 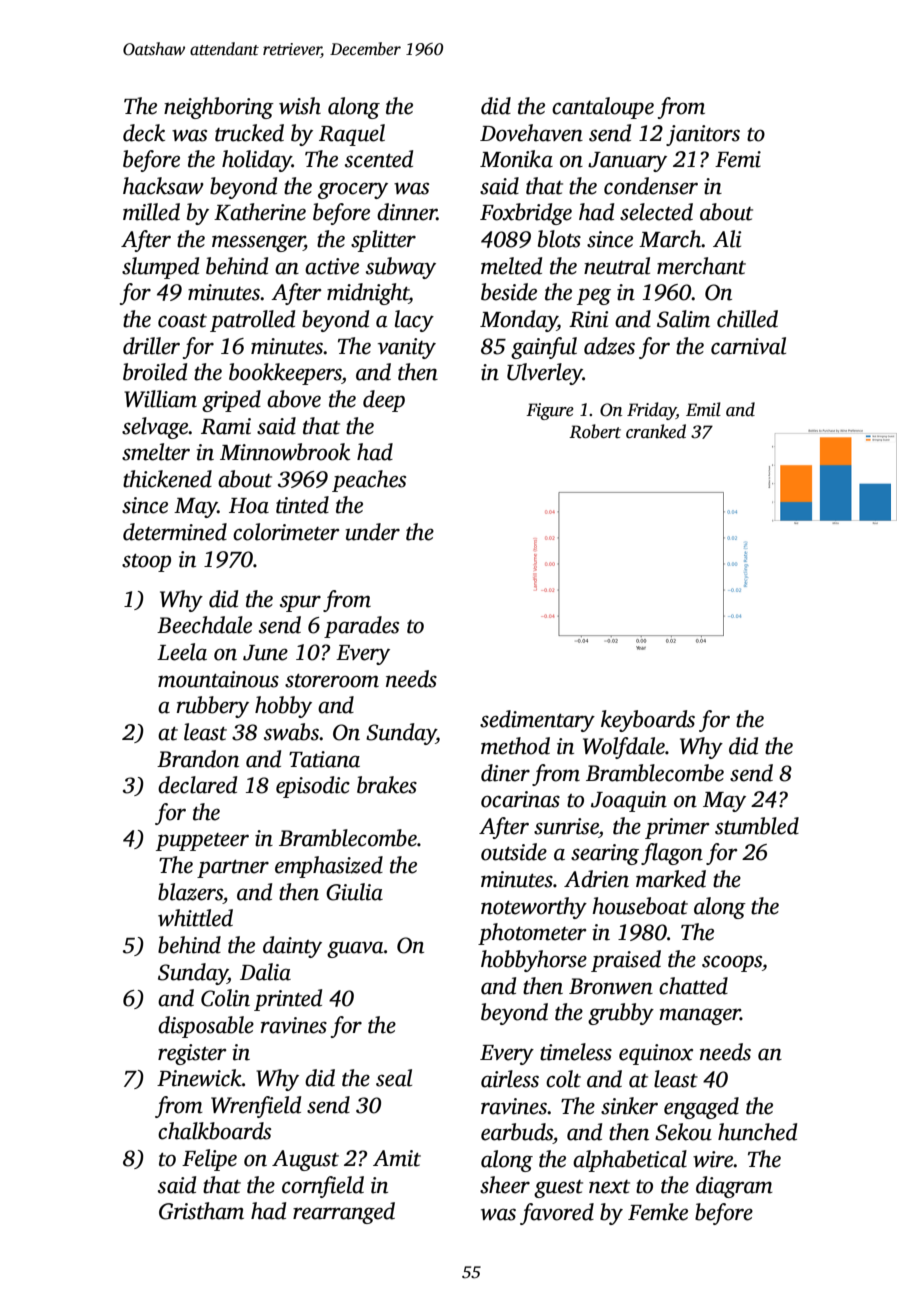 What do you see at coordinates (198, 759) in the screenshot?
I see `Brandon` at bounding box center [198, 759].
